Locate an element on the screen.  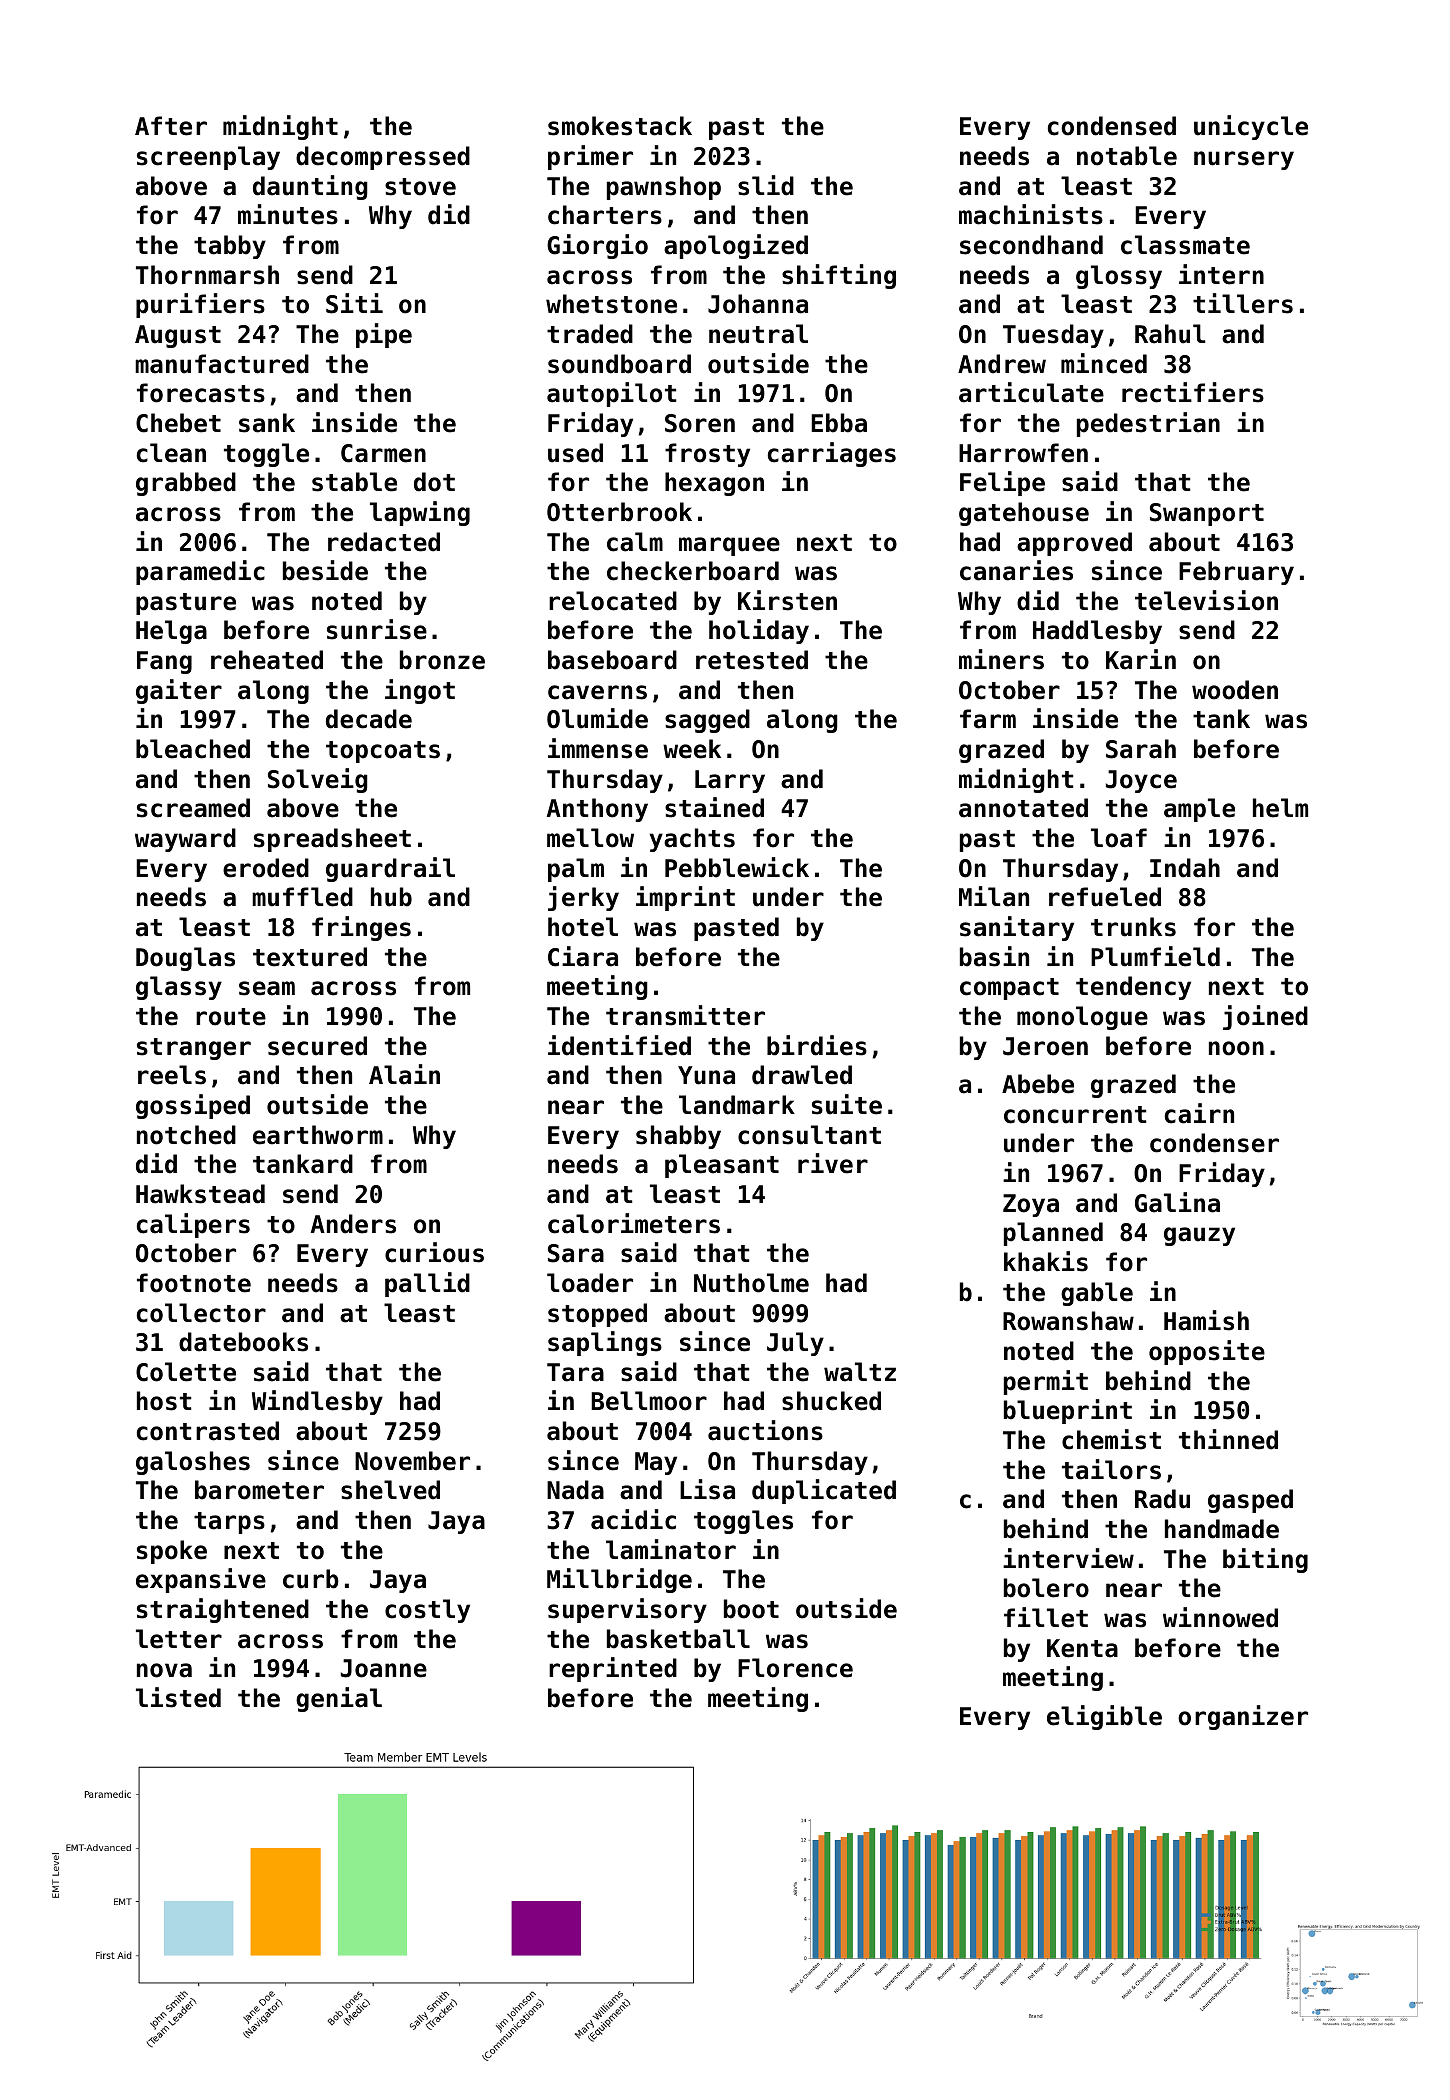
machinists is located at coordinates (1031, 214).
